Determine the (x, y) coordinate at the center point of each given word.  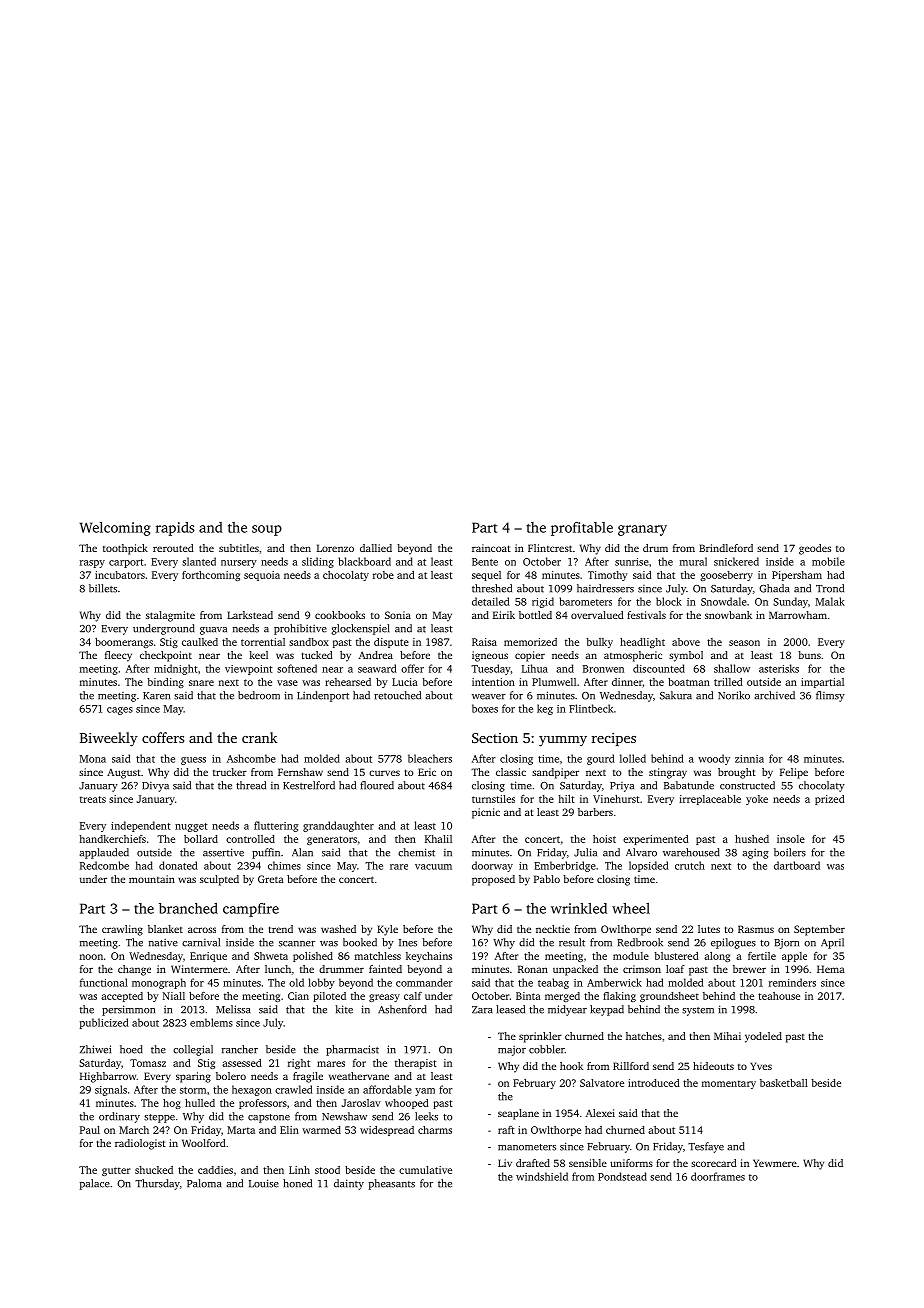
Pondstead (622, 1176)
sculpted (219, 880)
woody (714, 759)
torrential (263, 642)
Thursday (157, 1184)
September (819, 930)
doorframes (718, 1176)
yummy (563, 741)
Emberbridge (565, 866)
